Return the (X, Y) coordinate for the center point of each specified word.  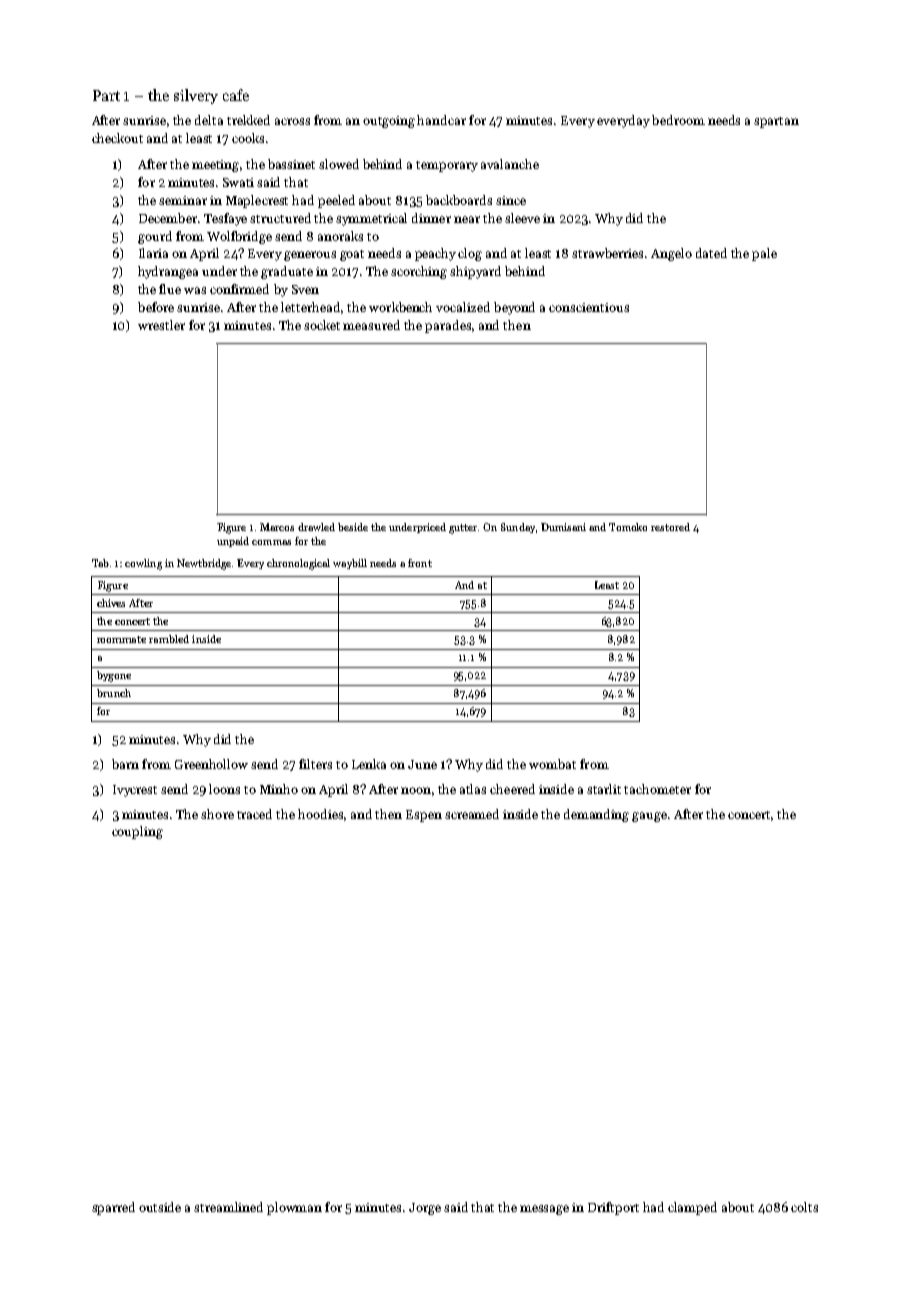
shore (217, 814)
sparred (113, 1208)
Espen (424, 816)
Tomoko (628, 527)
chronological (298, 564)
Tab (100, 563)
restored (670, 527)
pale (764, 254)
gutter (463, 529)
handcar (441, 120)
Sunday (518, 528)
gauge (649, 817)
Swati (238, 182)
